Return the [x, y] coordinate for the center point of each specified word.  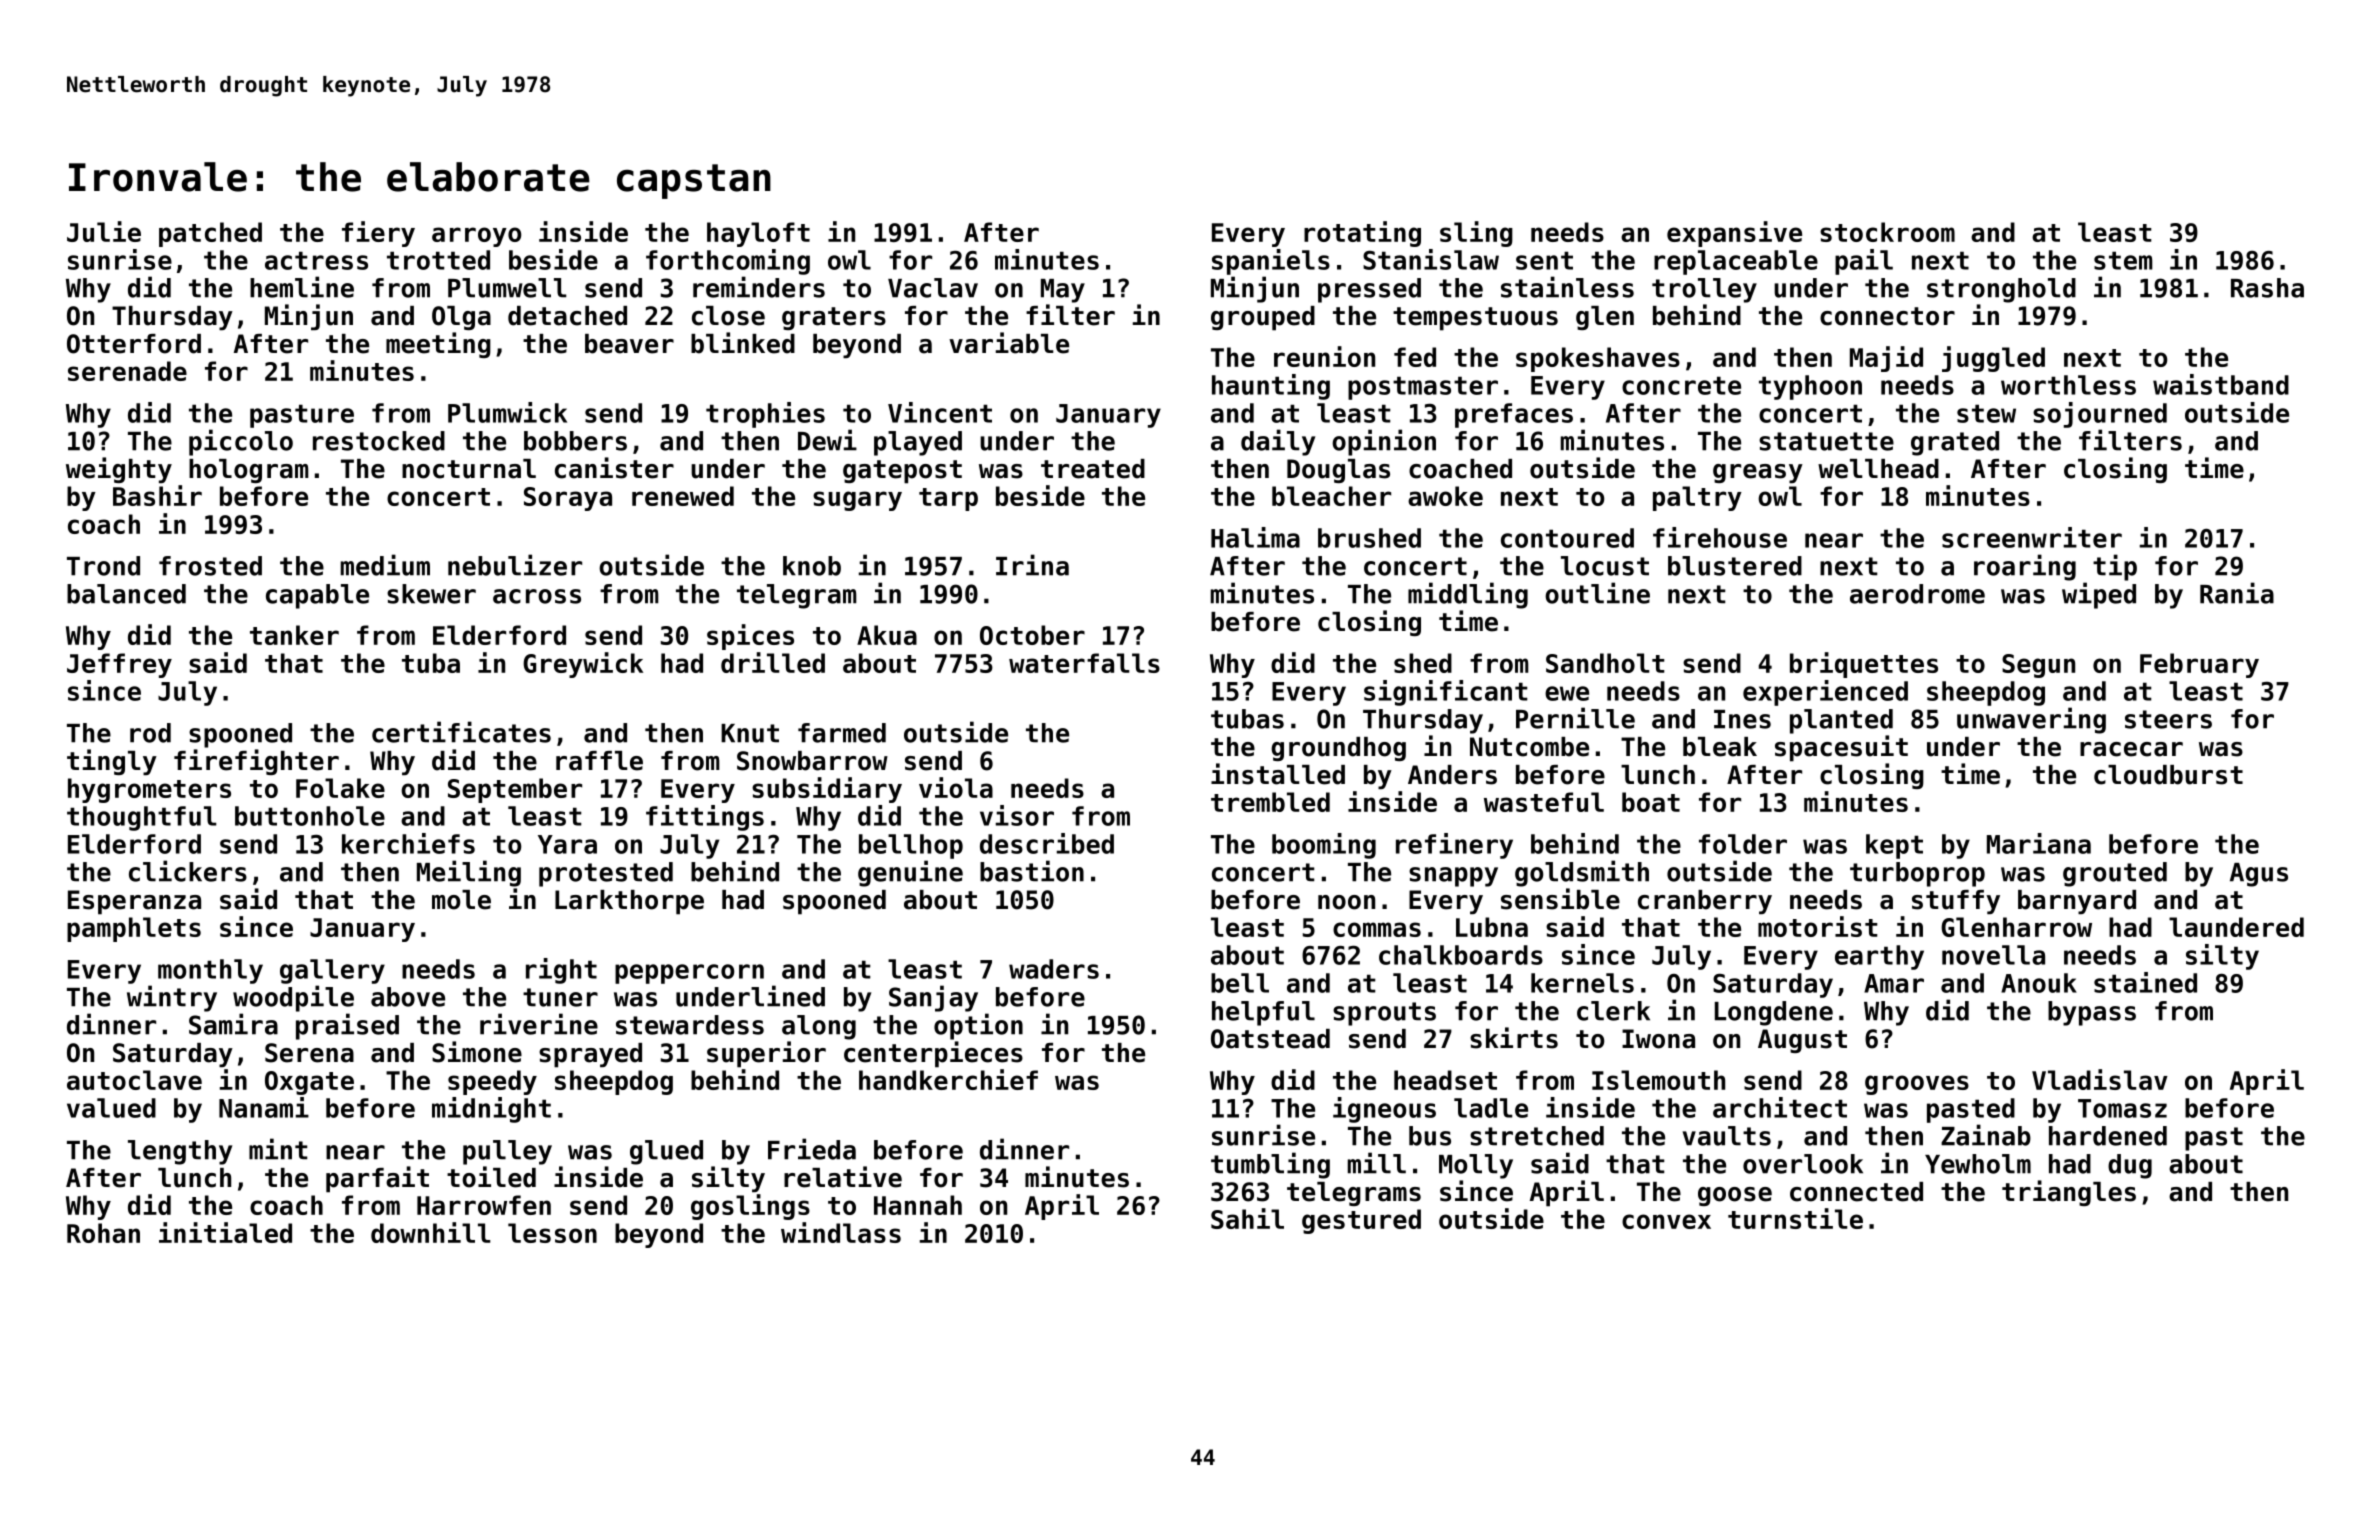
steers [2168, 719]
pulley [507, 1152]
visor [1017, 815]
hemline [302, 287]
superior [766, 1054]
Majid [1886, 359]
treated [1093, 469]
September [515, 790]
